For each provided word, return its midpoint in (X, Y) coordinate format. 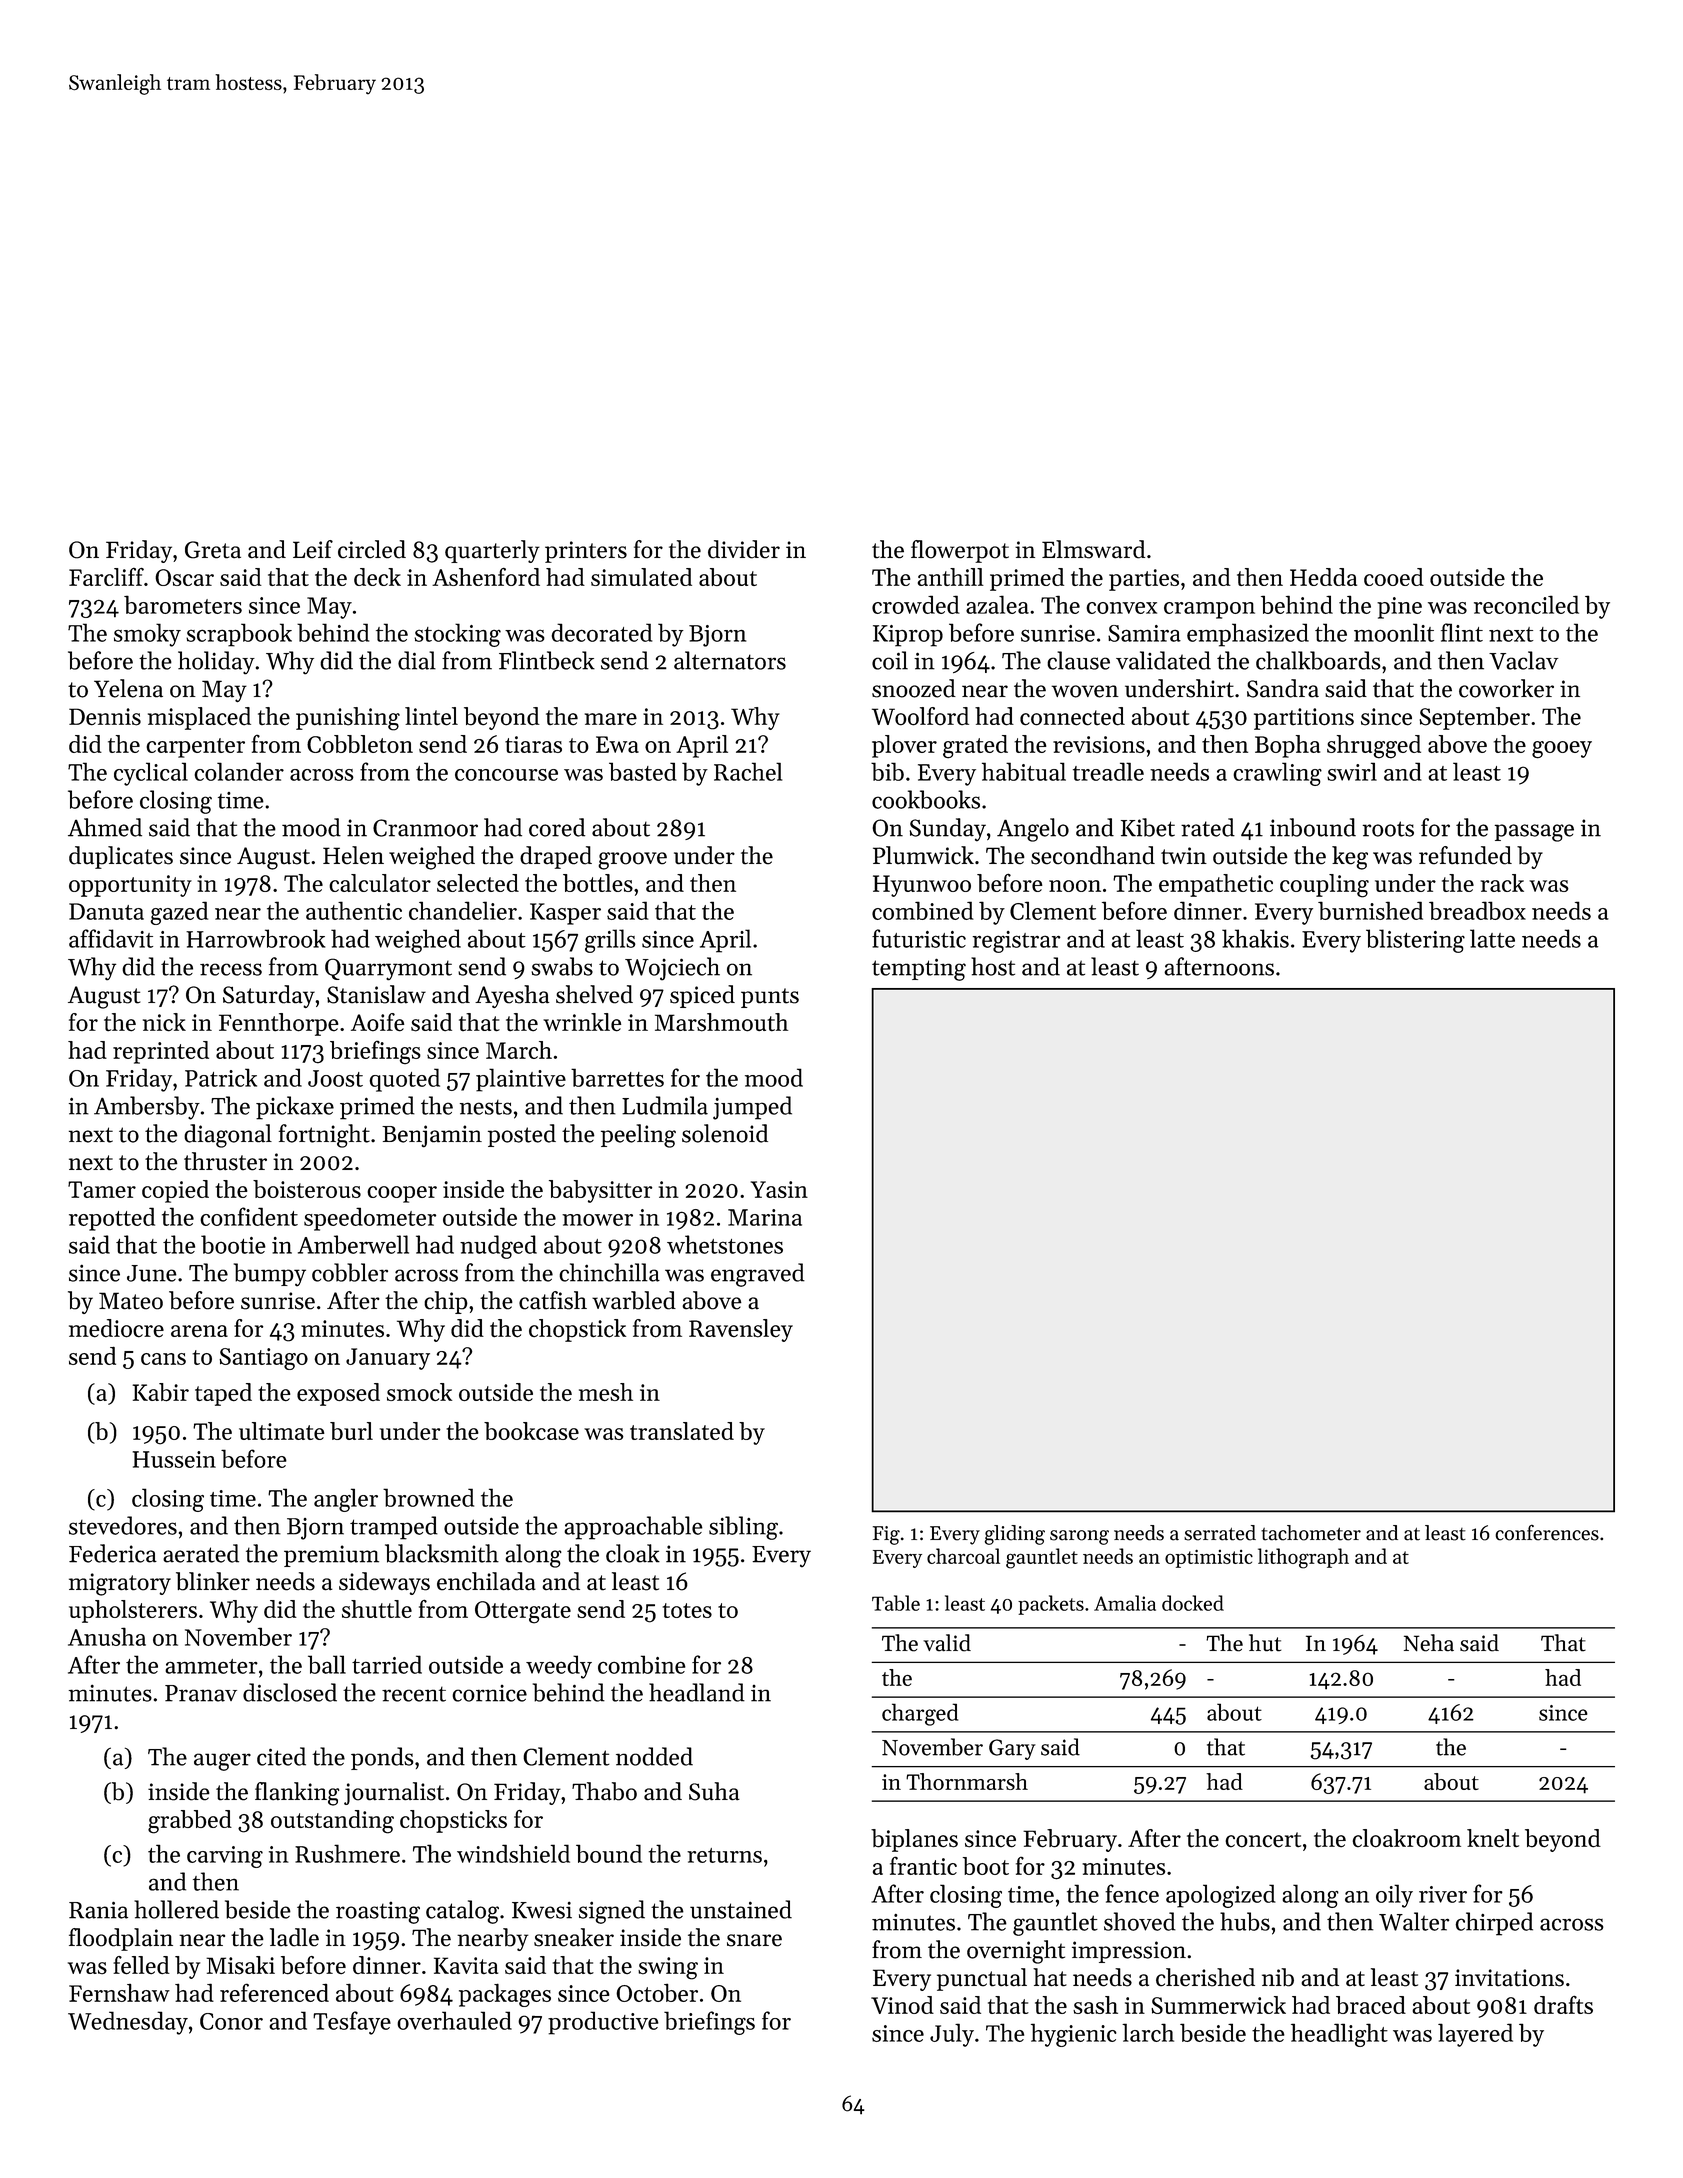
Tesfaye (352, 2023)
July (952, 2035)
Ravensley (741, 1330)
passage (1534, 833)
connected (1072, 716)
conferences (1547, 1532)
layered (1475, 2035)
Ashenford (486, 577)
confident (249, 1216)
